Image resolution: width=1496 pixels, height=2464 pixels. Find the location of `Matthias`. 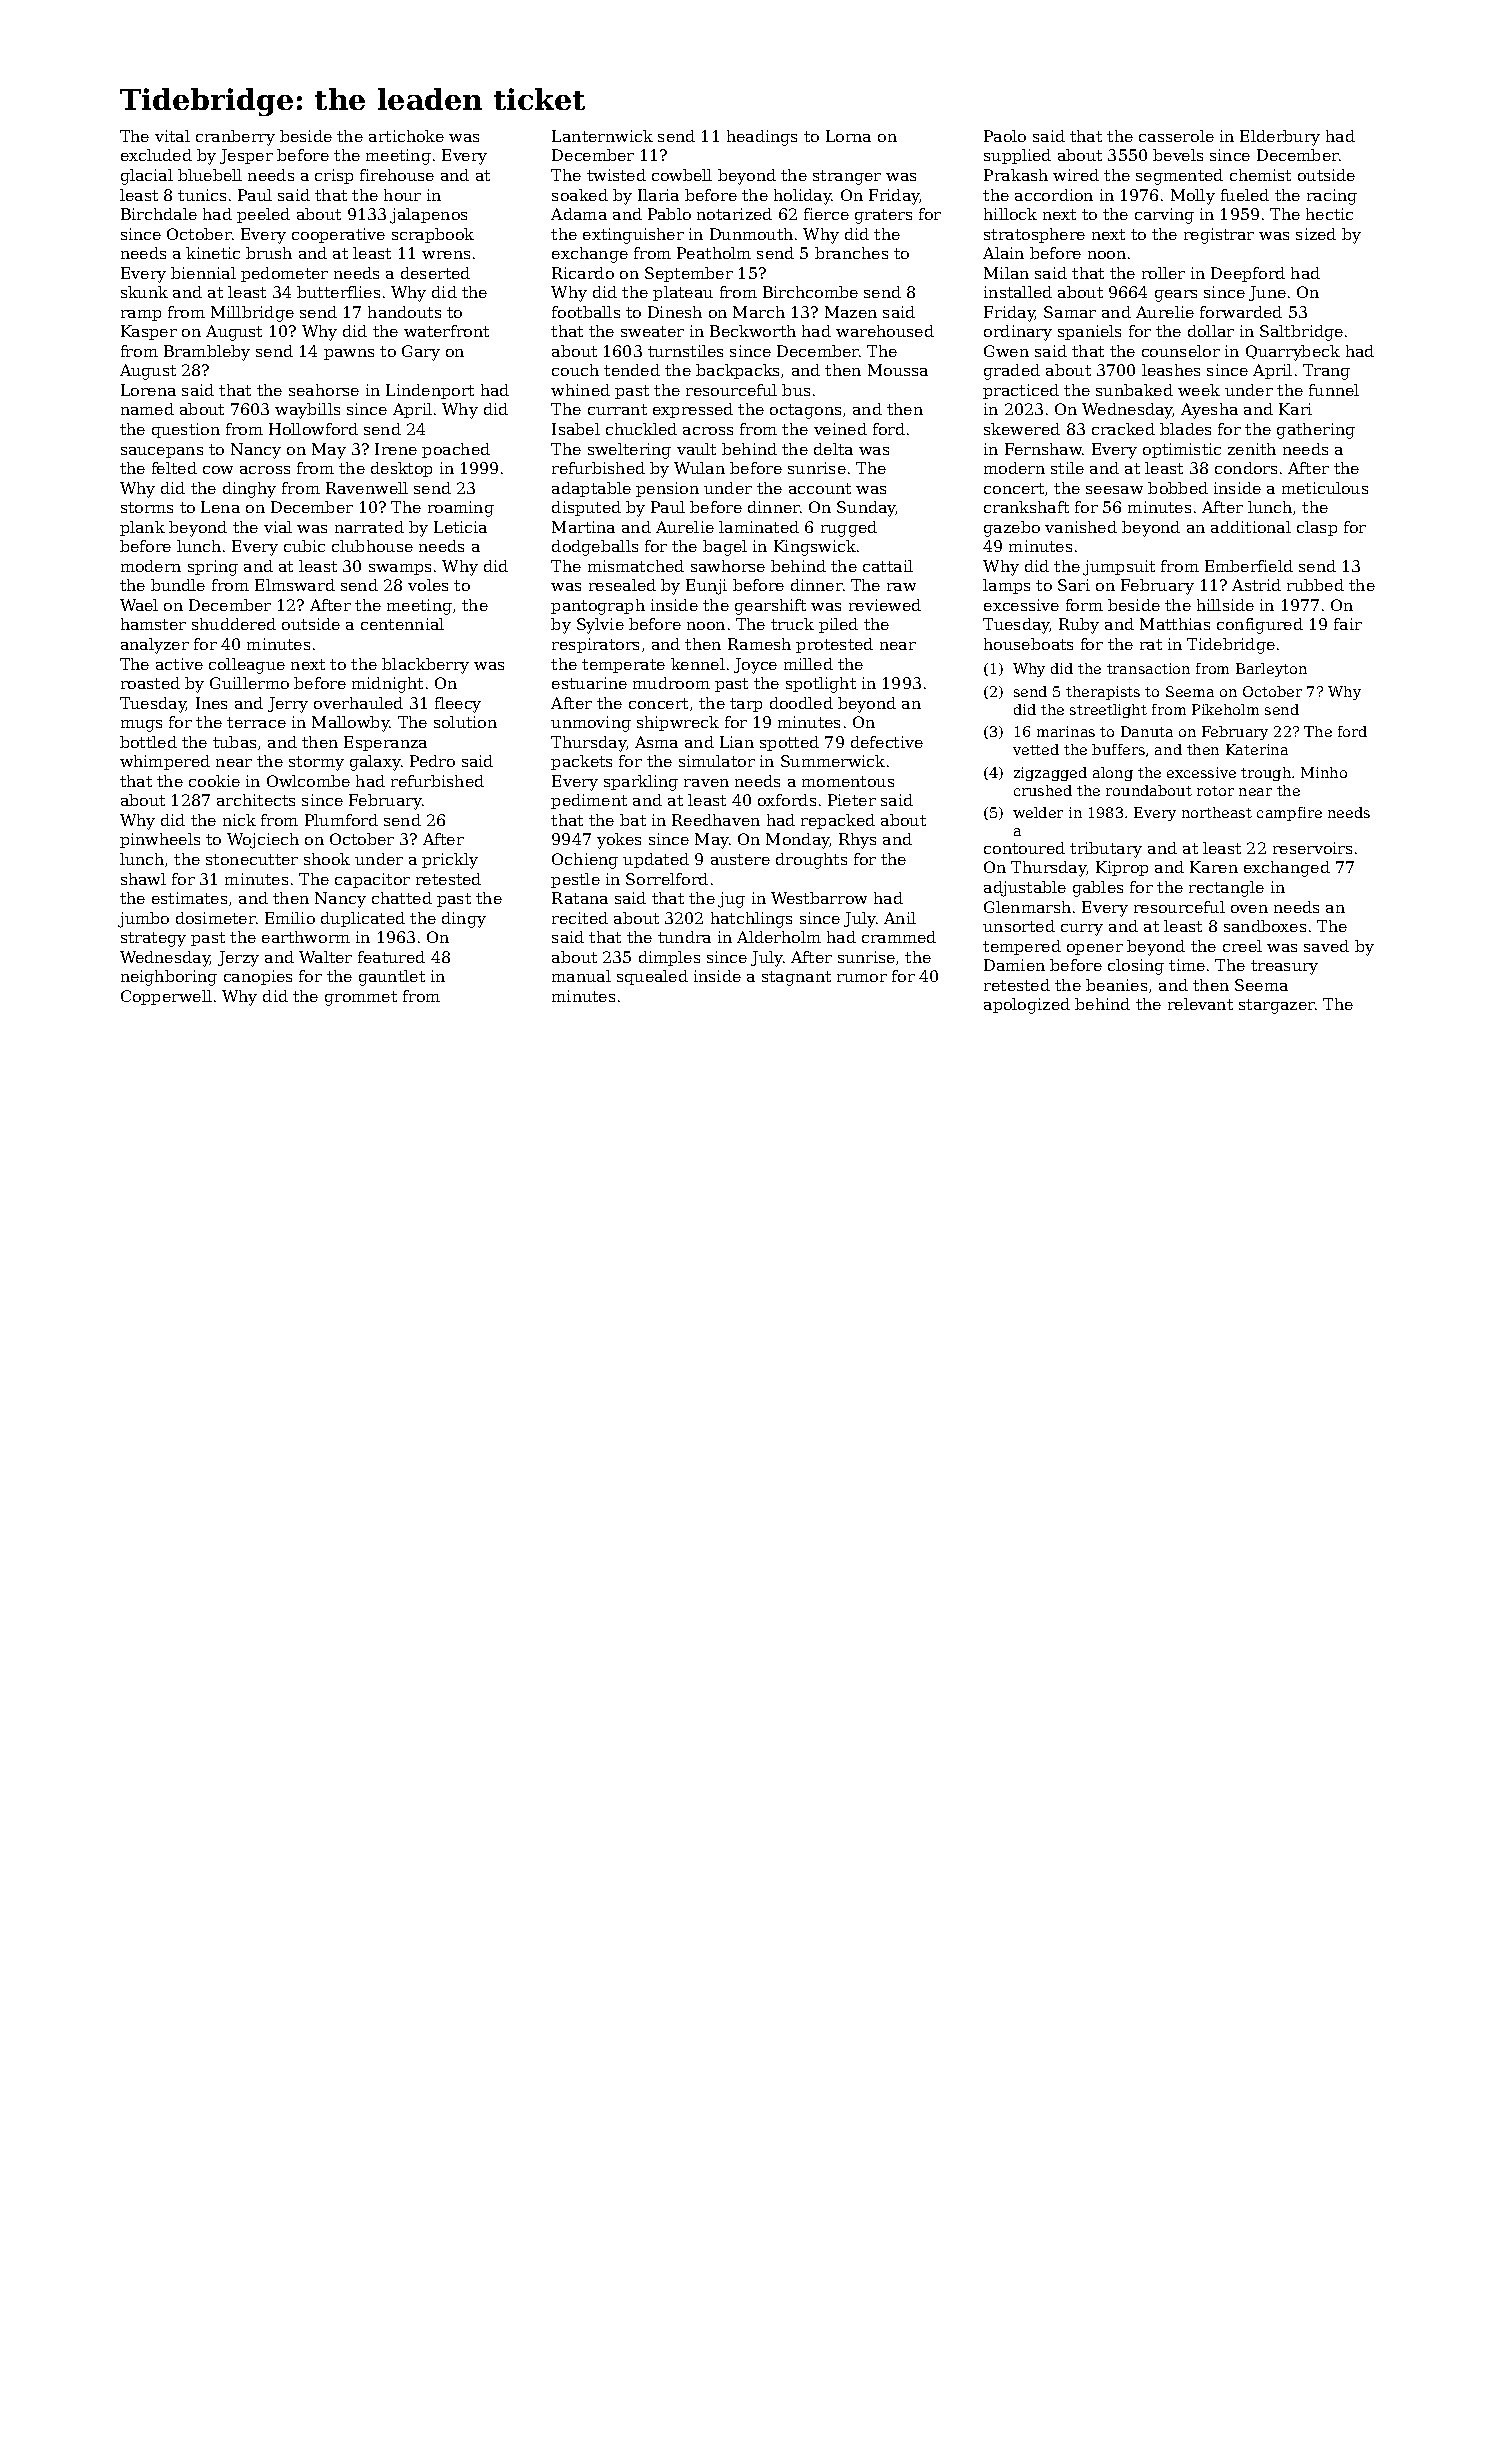

Matthias is located at coordinates (1175, 624).
